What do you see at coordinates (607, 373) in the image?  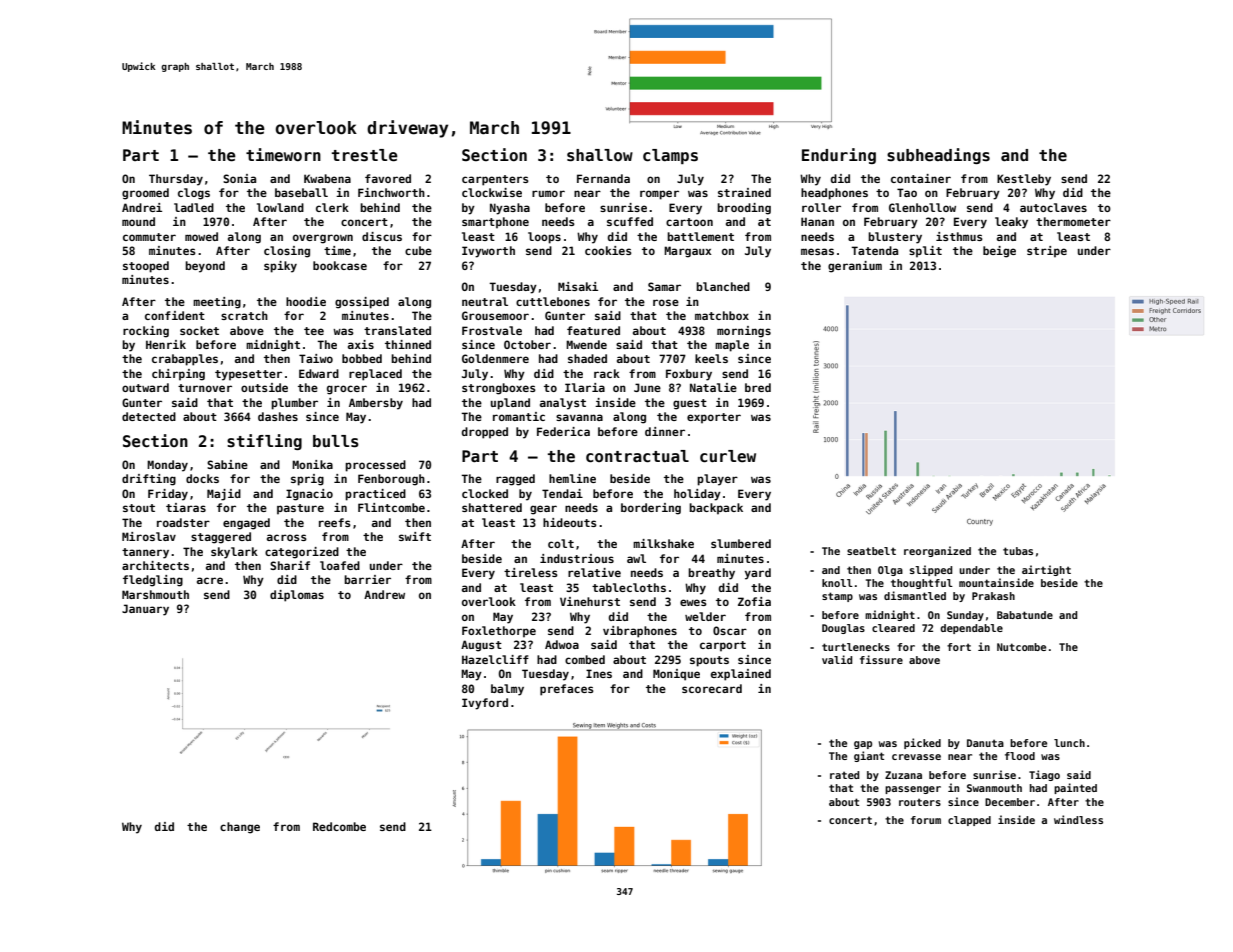 I see `rack` at bounding box center [607, 373].
